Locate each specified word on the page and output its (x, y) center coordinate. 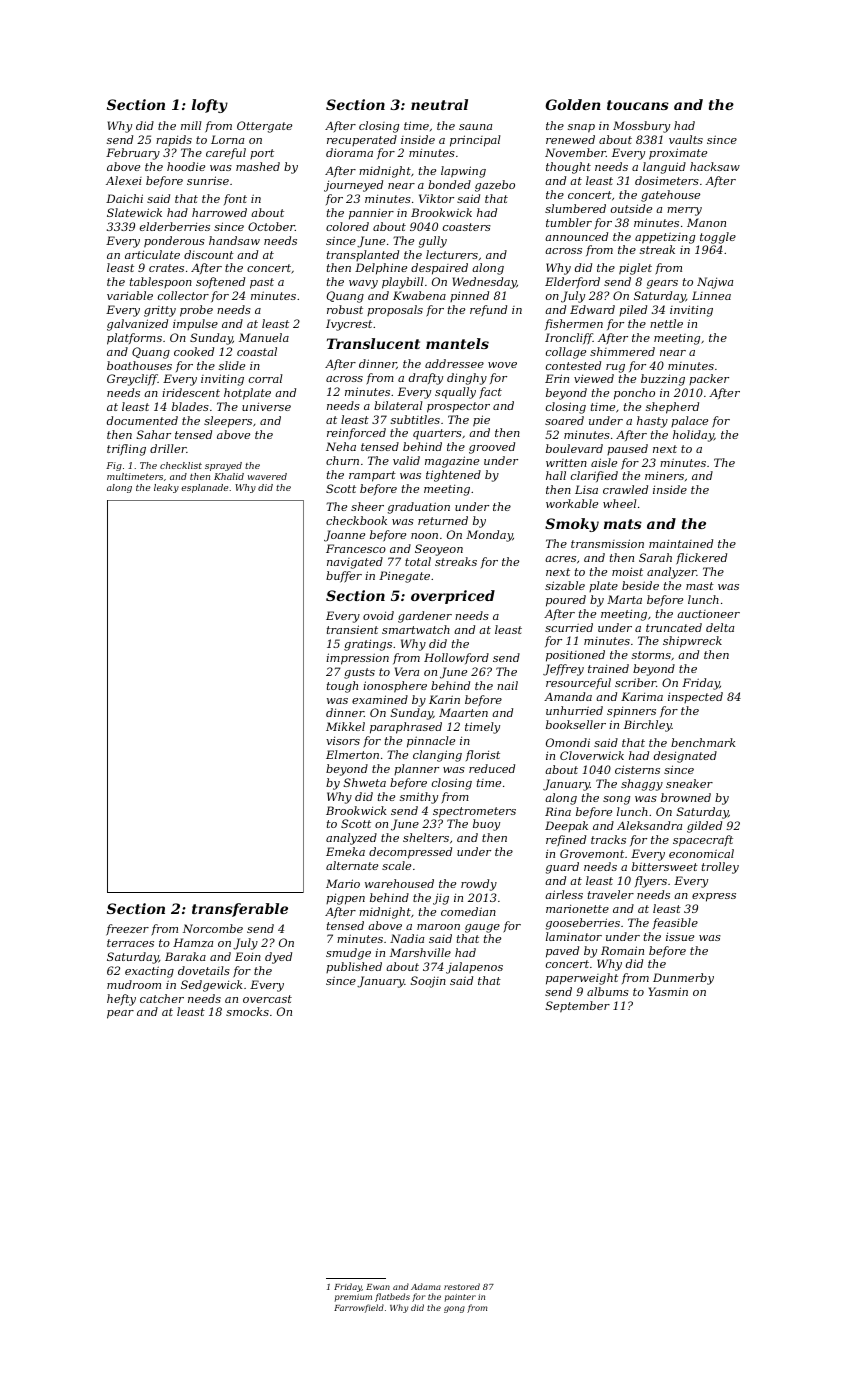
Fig (114, 466)
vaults (686, 139)
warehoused (399, 883)
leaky (166, 488)
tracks (608, 839)
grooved (492, 448)
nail (507, 685)
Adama (426, 1286)
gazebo (495, 186)
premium (353, 1298)
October (271, 226)
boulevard (574, 448)
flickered (701, 559)
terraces (130, 943)
